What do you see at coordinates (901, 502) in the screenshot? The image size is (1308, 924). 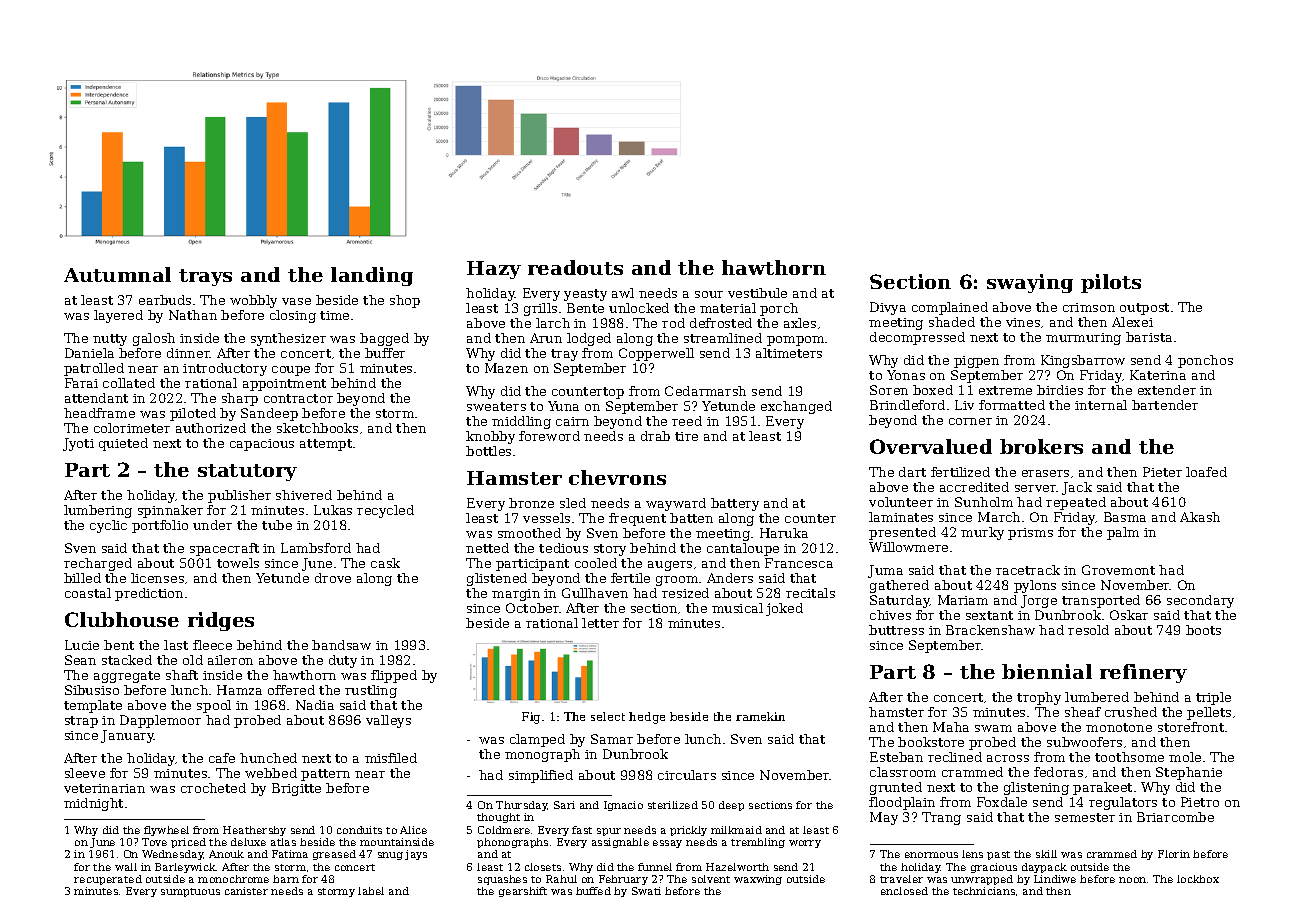 I see `volunteer` at bounding box center [901, 502].
